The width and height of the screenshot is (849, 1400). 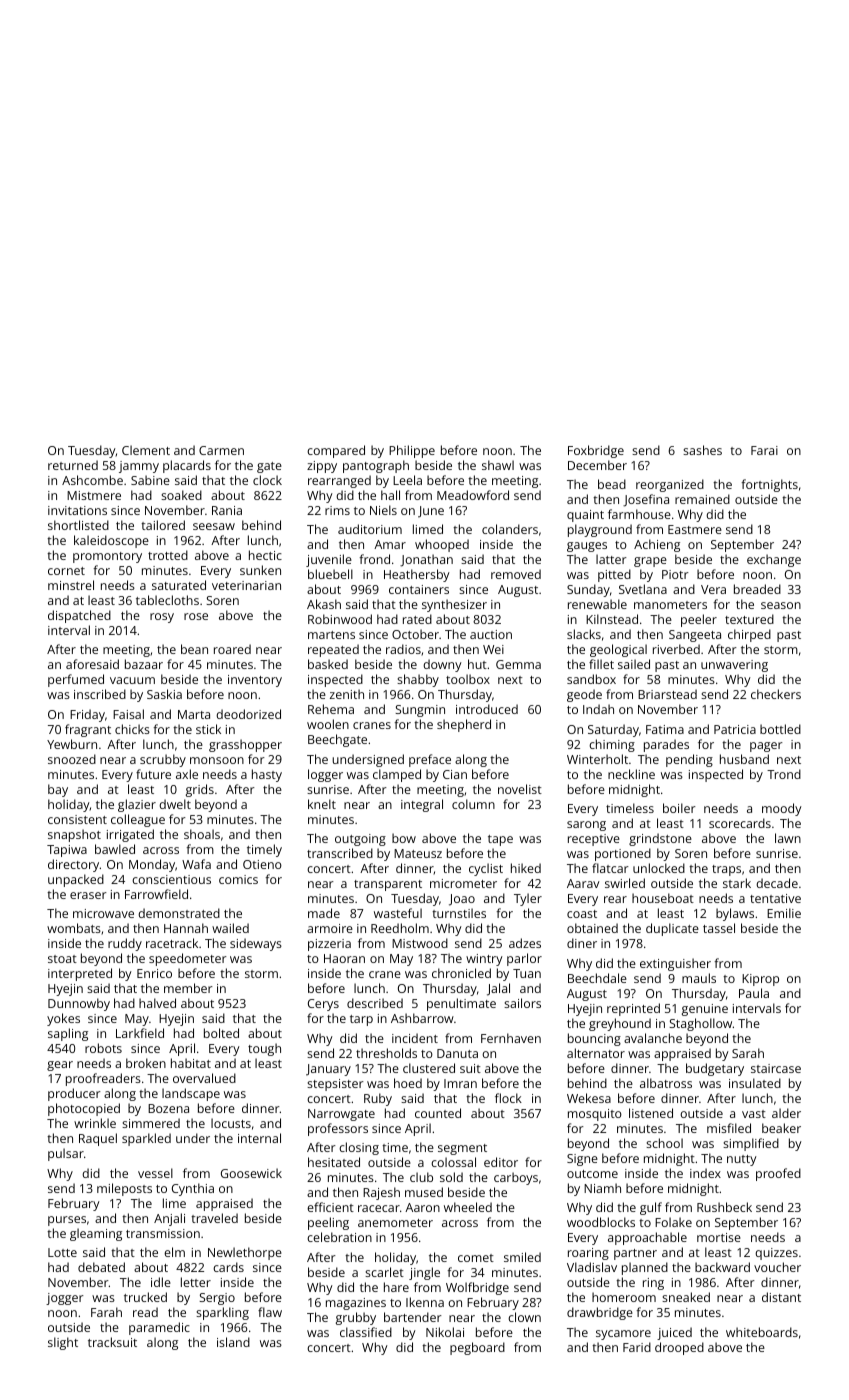 What do you see at coordinates (702, 450) in the screenshot?
I see `sashes` at bounding box center [702, 450].
